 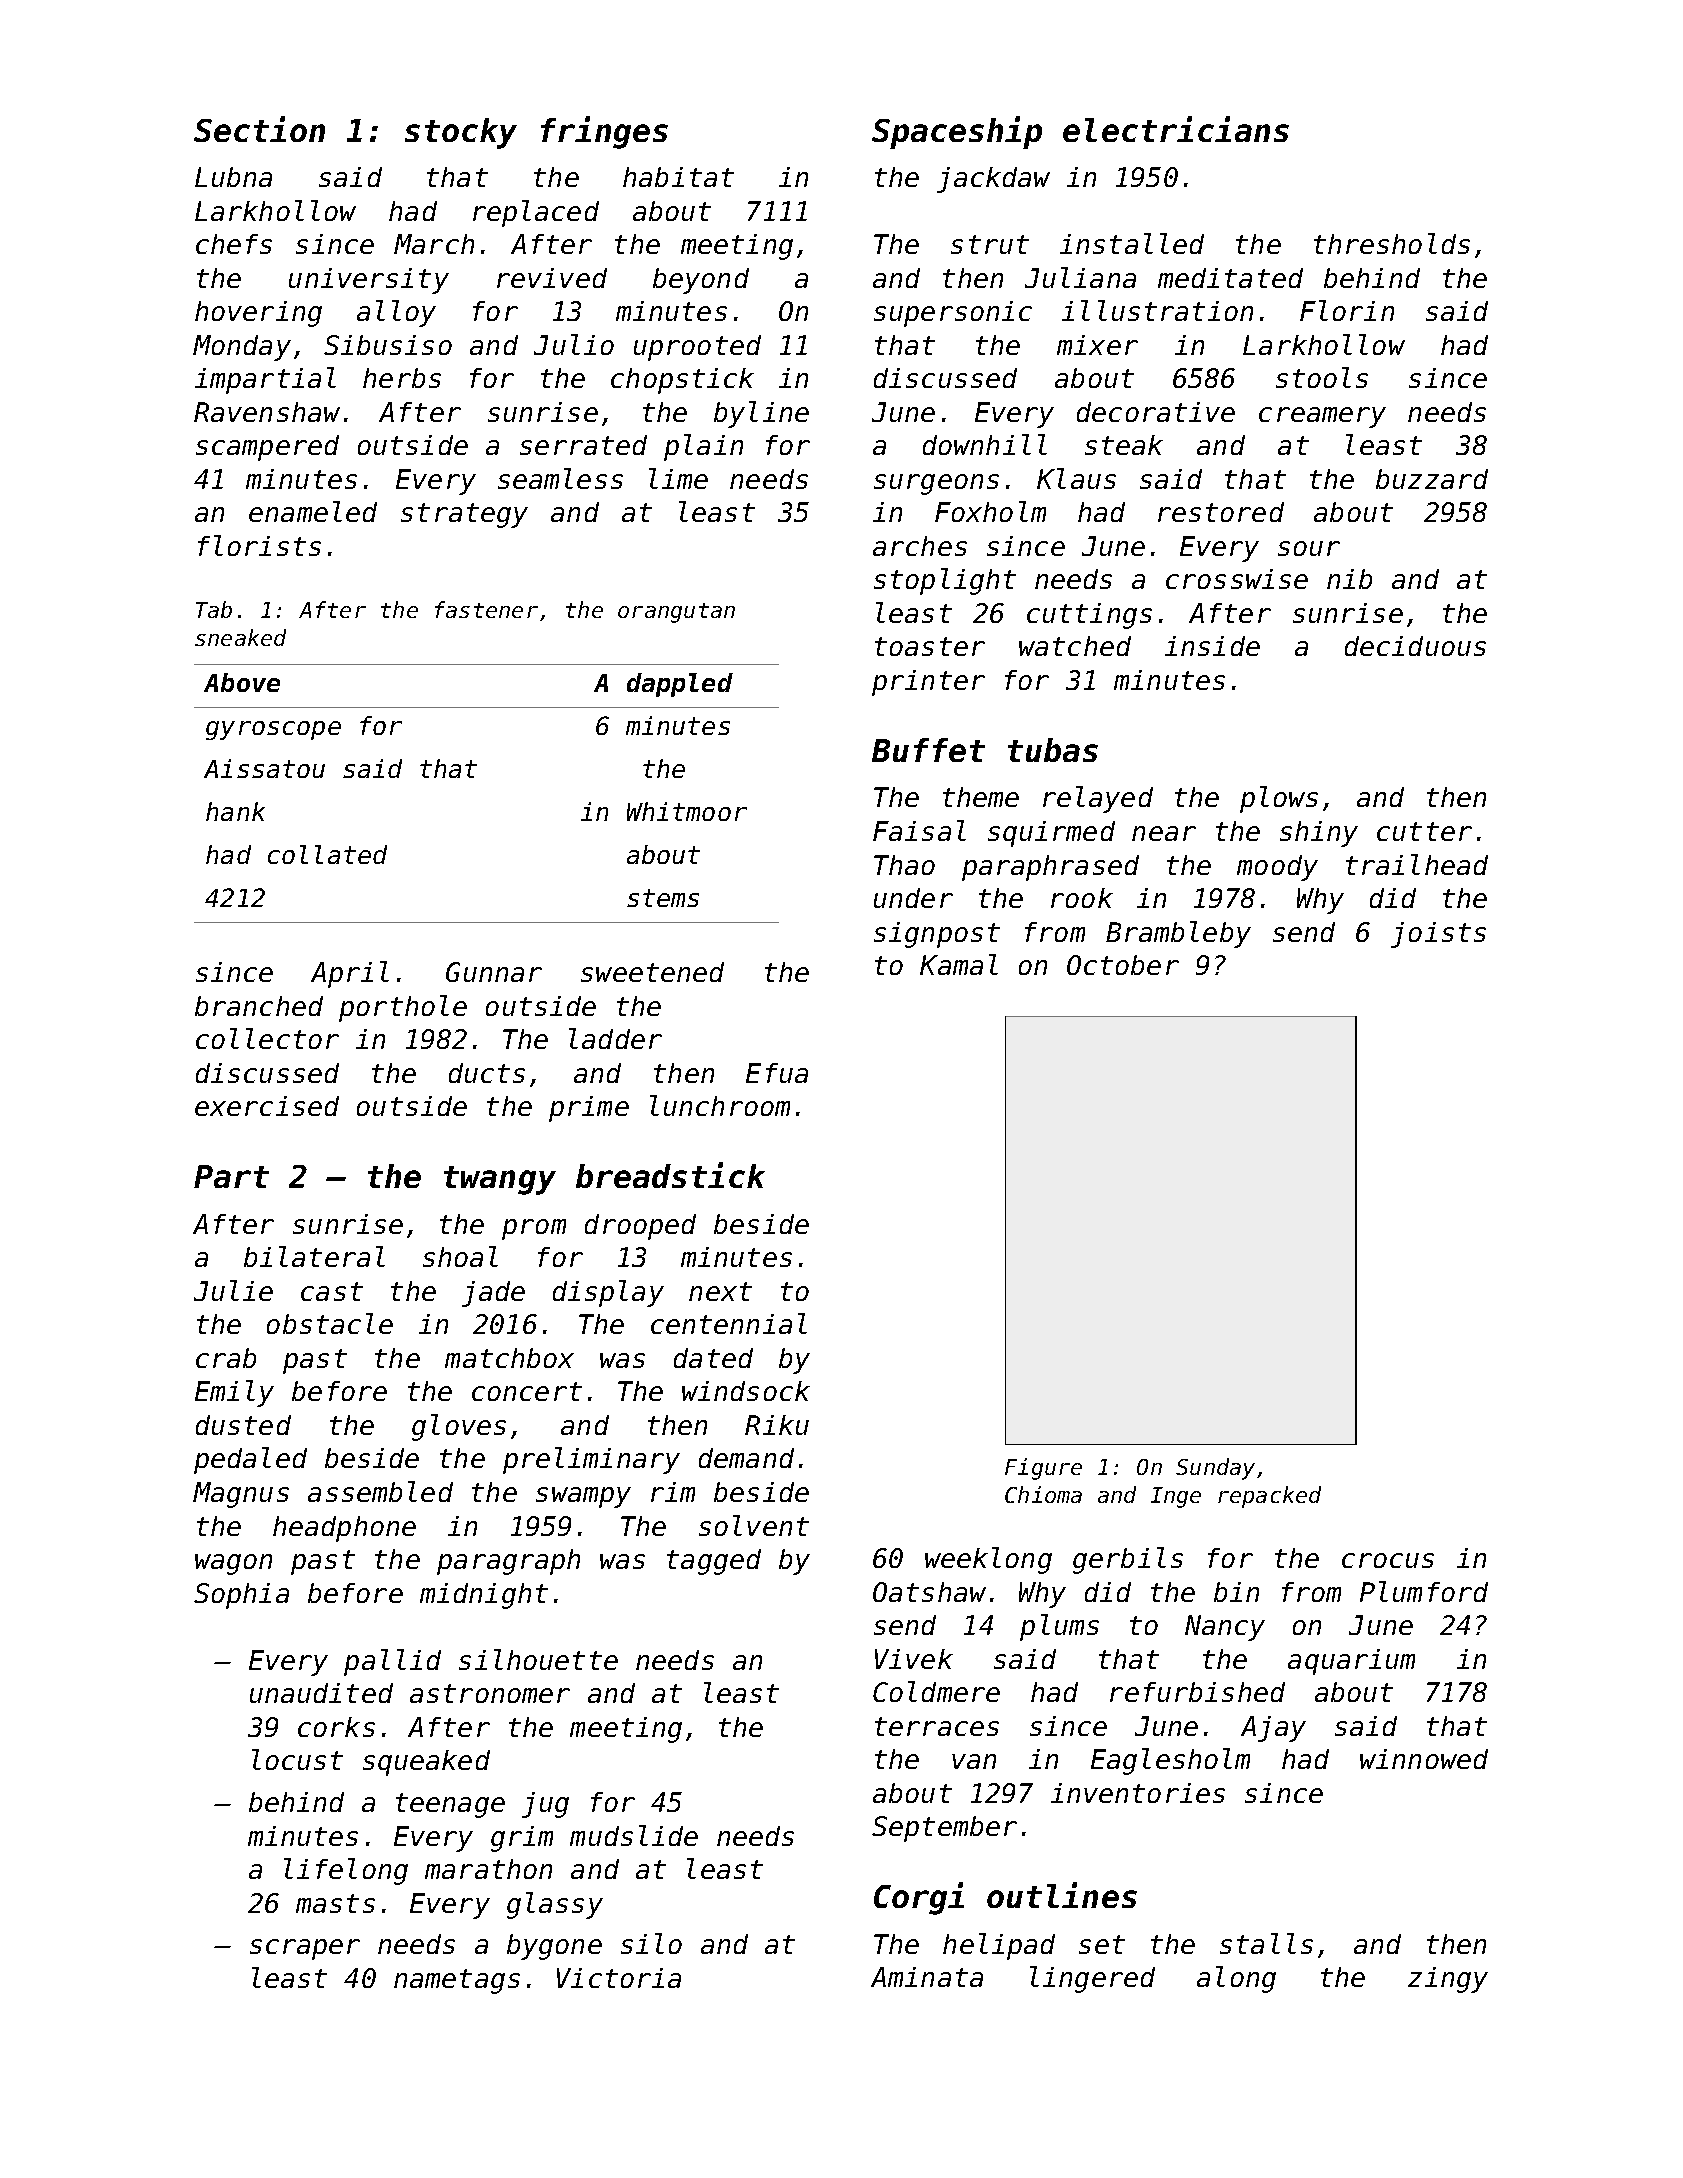 What do you see at coordinates (346, 1871) in the screenshot?
I see `lifelong` at bounding box center [346, 1871].
